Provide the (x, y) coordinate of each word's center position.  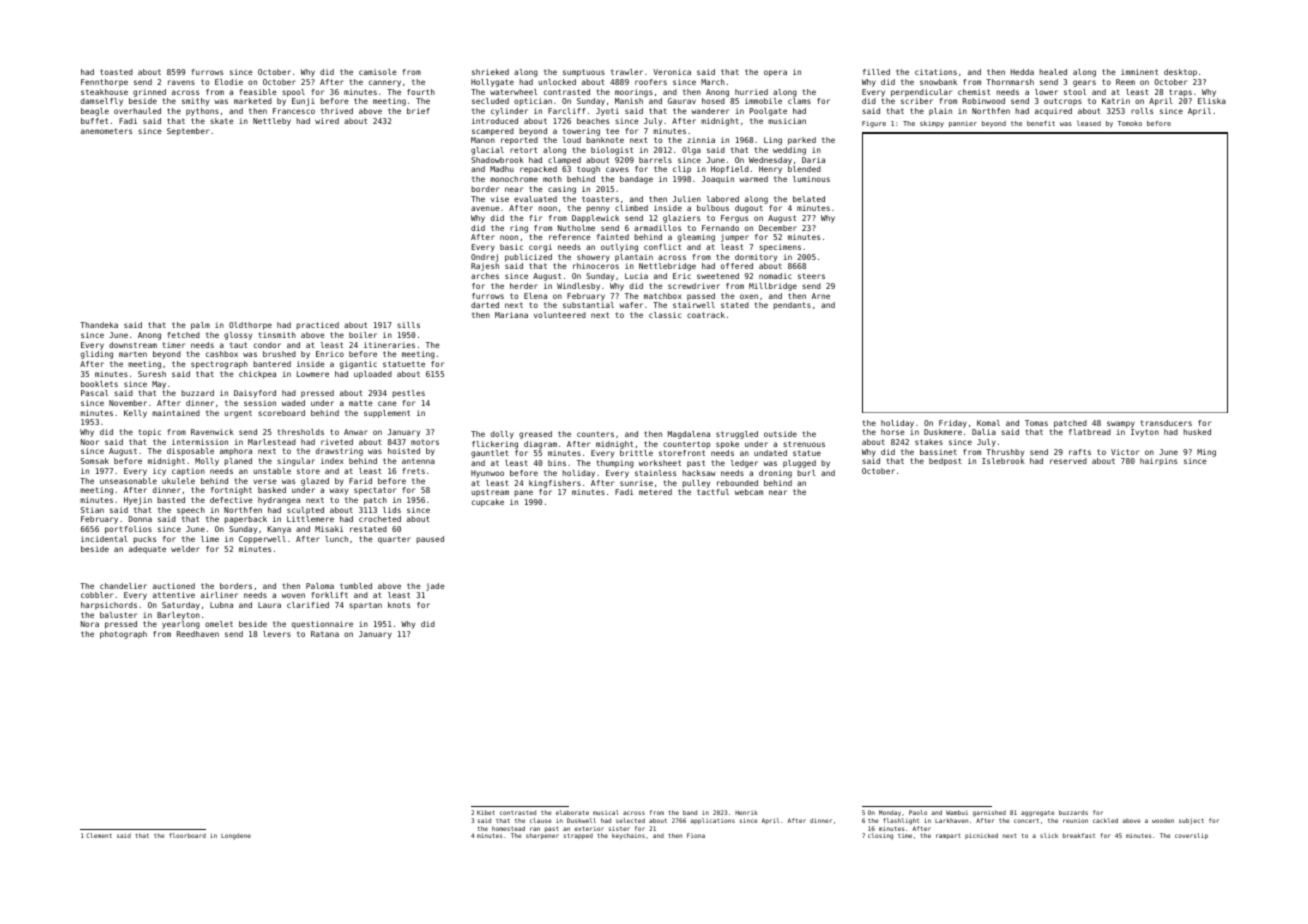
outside (780, 434)
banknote (605, 140)
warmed (753, 179)
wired (327, 121)
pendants (792, 306)
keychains (628, 836)
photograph (123, 635)
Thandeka (99, 325)
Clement (99, 835)
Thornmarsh (1010, 82)
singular (296, 462)
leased (1089, 123)
